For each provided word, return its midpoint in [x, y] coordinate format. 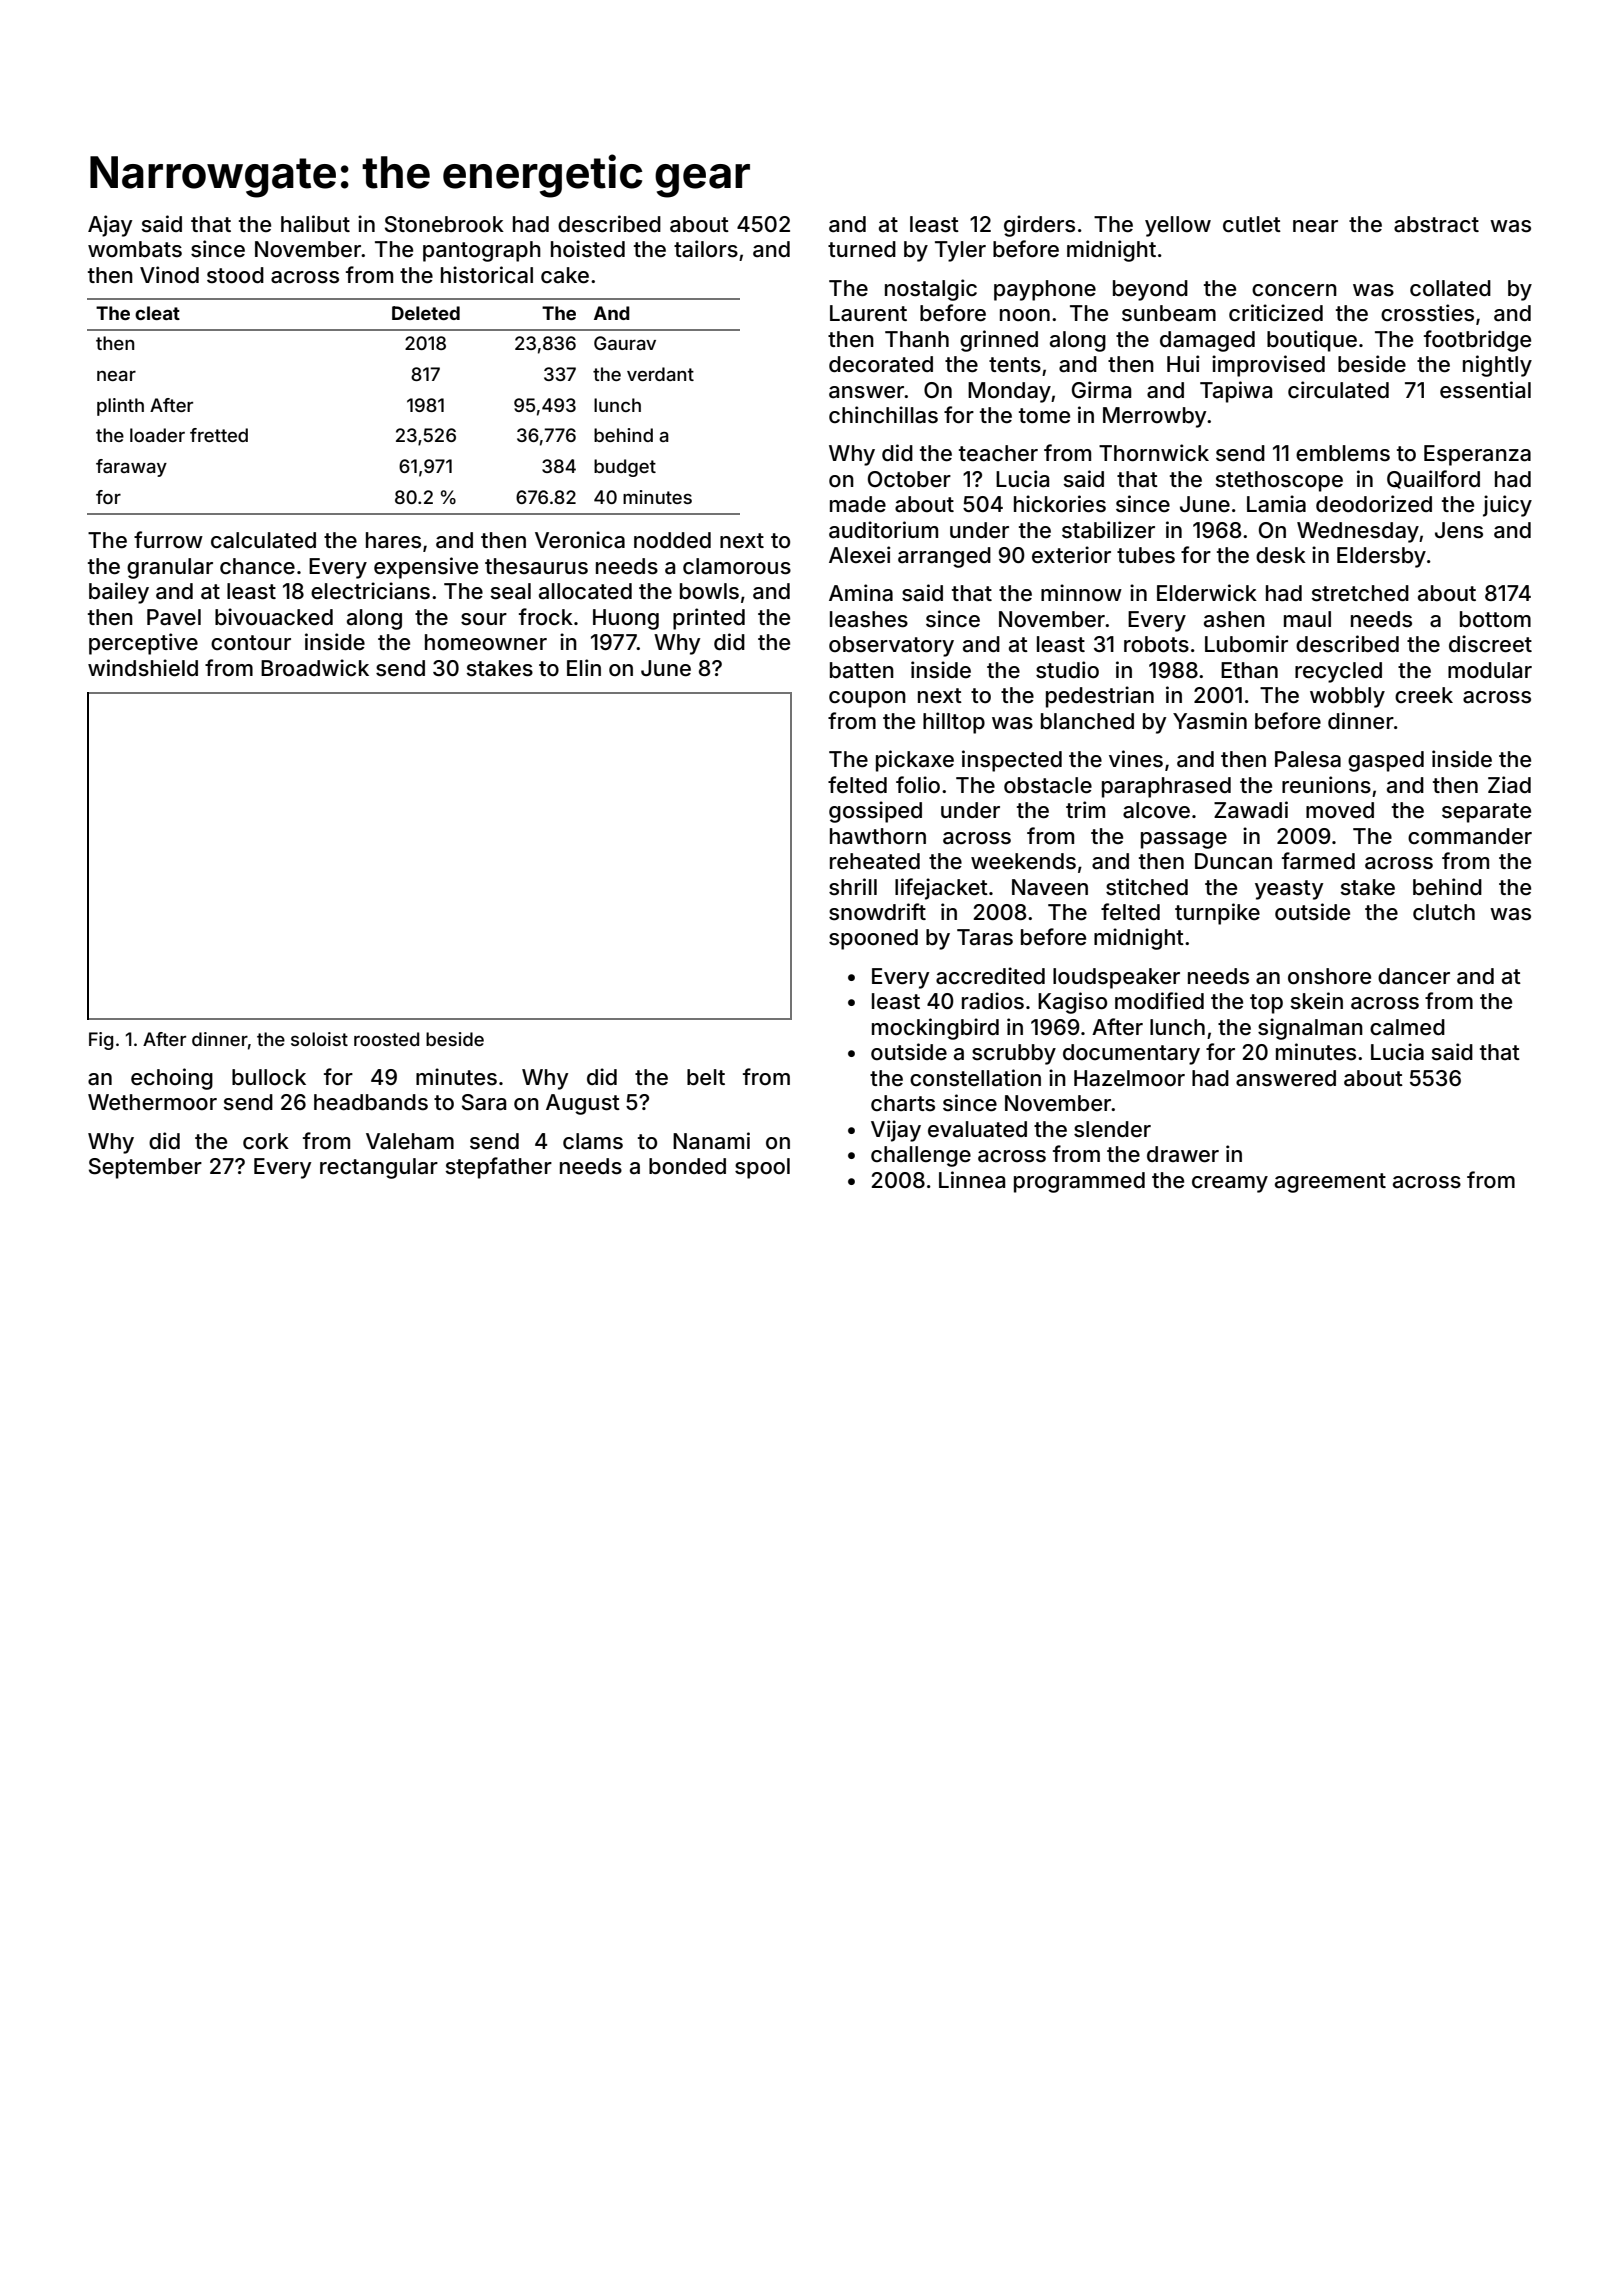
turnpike [1217, 914]
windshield [143, 668]
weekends [1023, 861]
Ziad [1509, 785]
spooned [873, 939]
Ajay [110, 226]
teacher [998, 453]
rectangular [379, 1168]
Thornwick [1154, 453]
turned [862, 249]
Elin [584, 667]
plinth [120, 407]
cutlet [1252, 224]
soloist [319, 1039]
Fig [101, 1041]
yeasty [1289, 890]
